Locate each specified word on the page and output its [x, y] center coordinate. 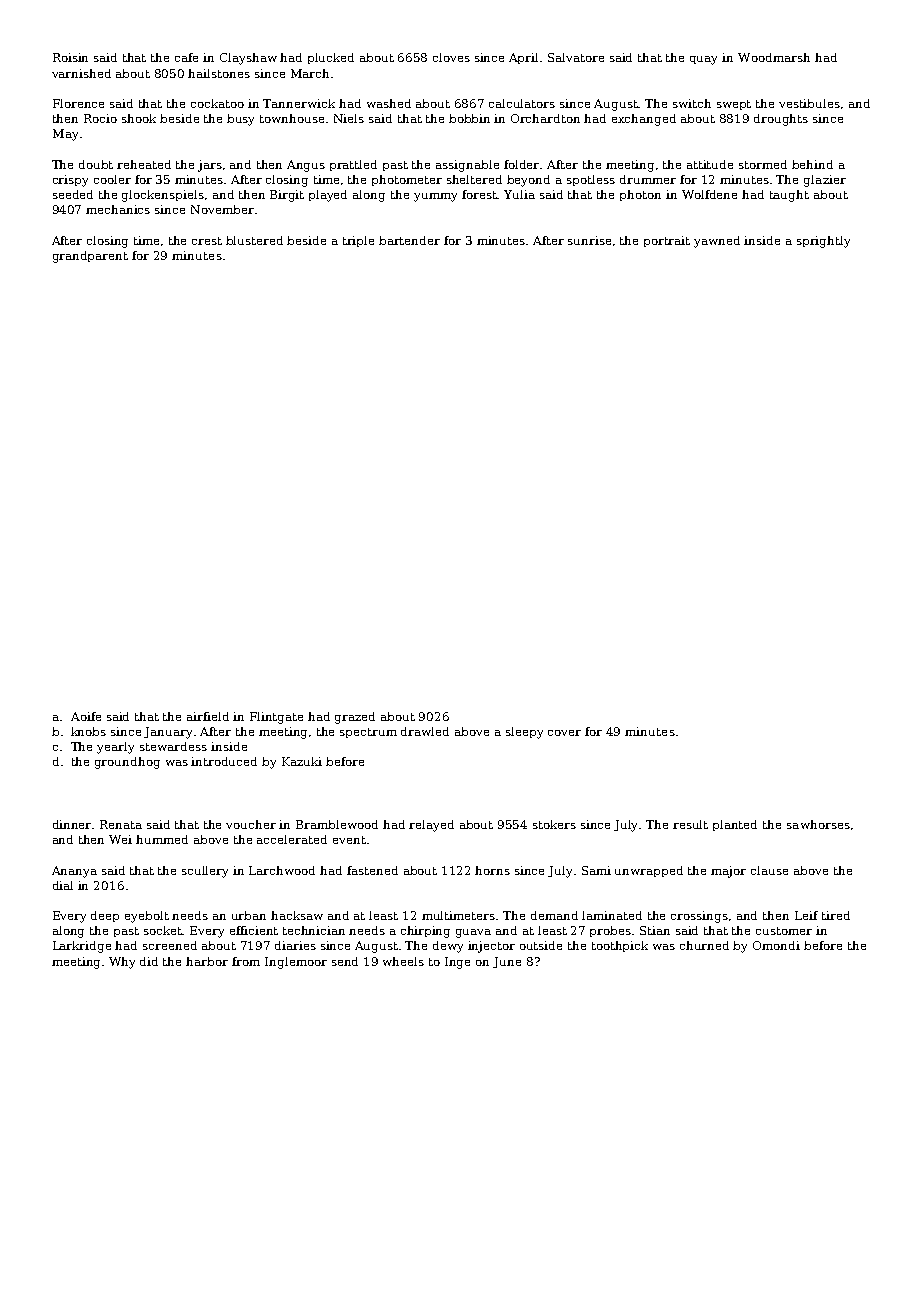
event [349, 840]
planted [735, 825]
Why [122, 963]
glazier [825, 181]
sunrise [589, 240]
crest [207, 241]
